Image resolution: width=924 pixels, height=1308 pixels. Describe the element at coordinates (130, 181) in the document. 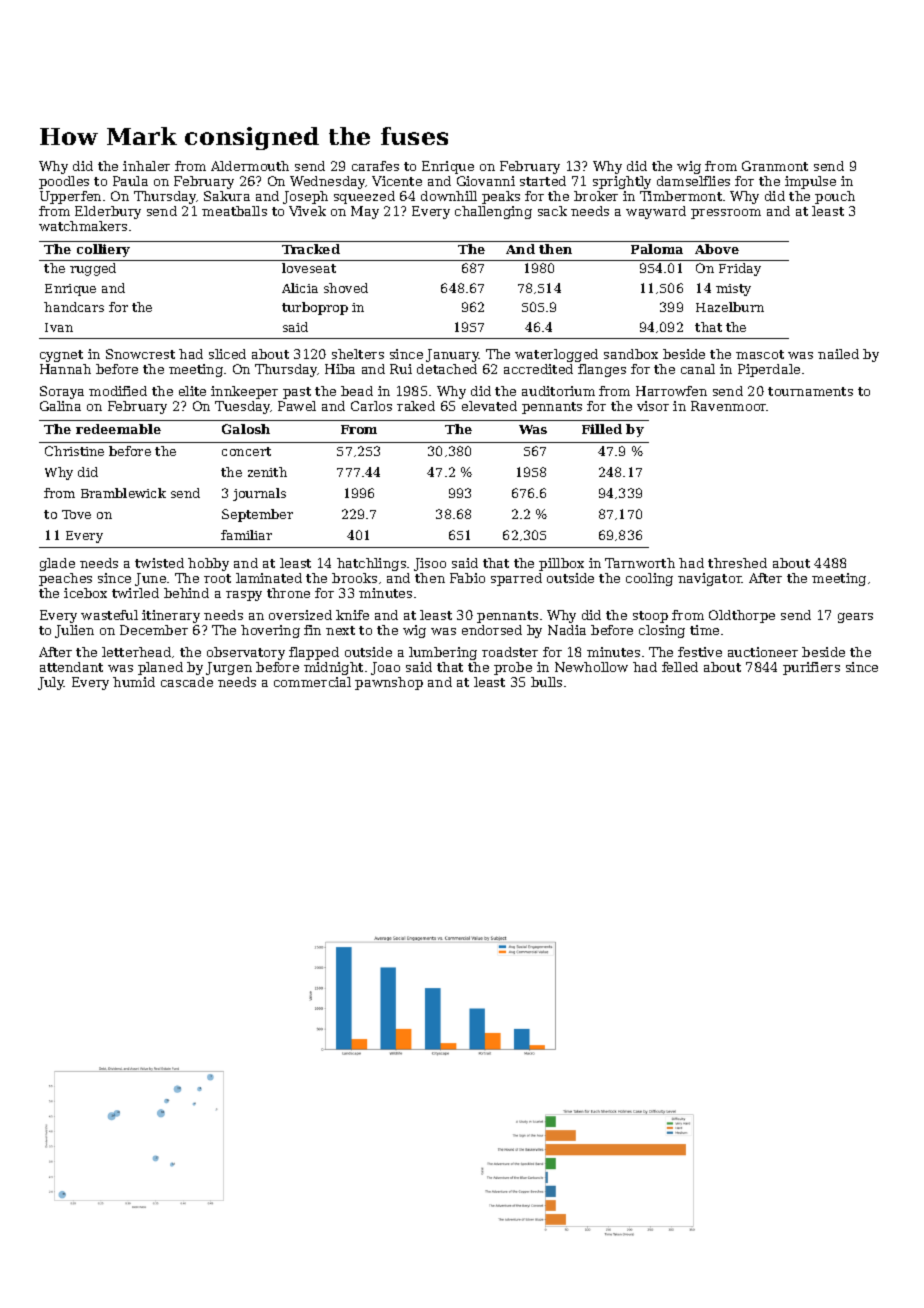

I see `Paula` at that location.
